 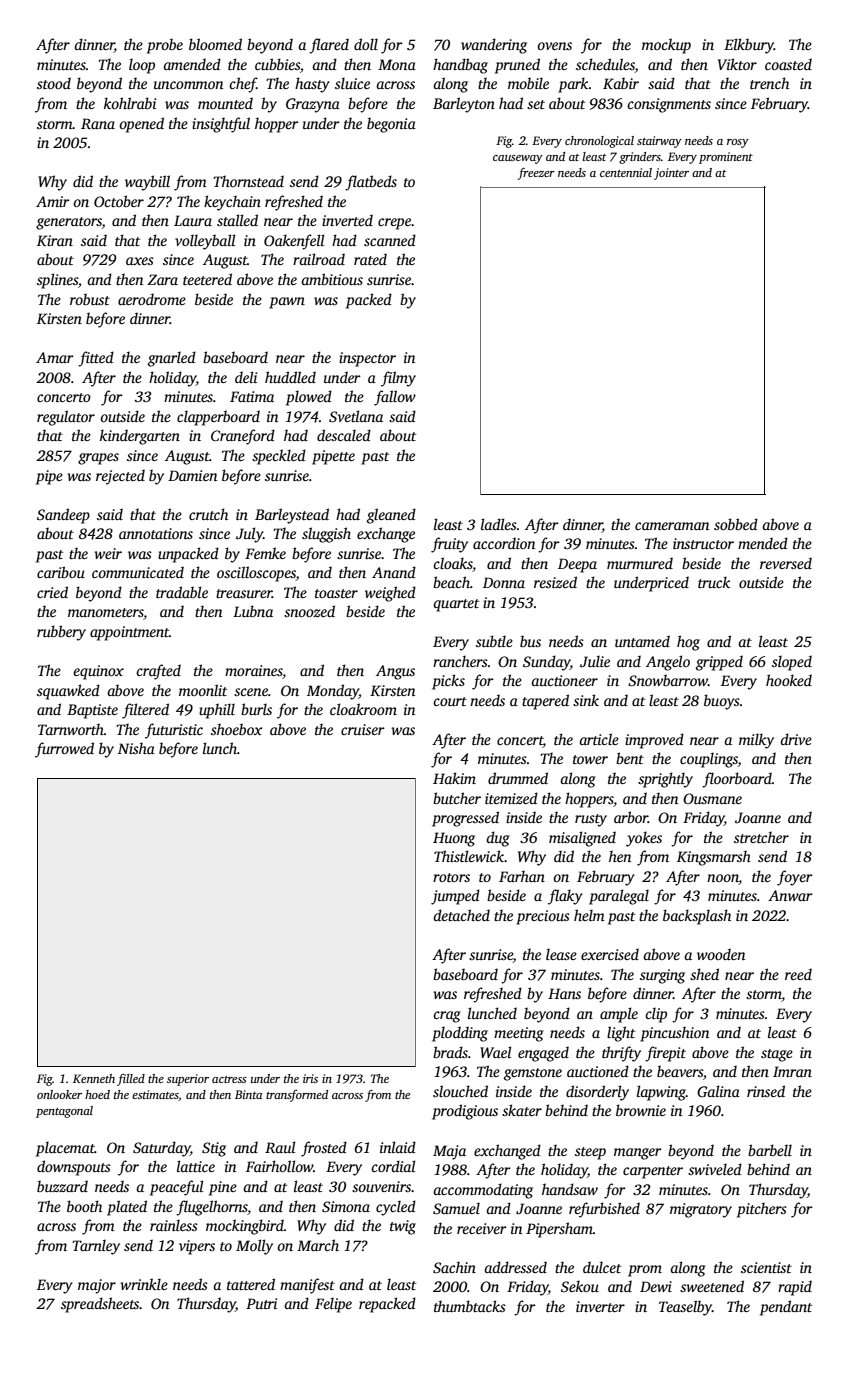 What do you see at coordinates (333, 692) in the document?
I see `Monday` at bounding box center [333, 692].
